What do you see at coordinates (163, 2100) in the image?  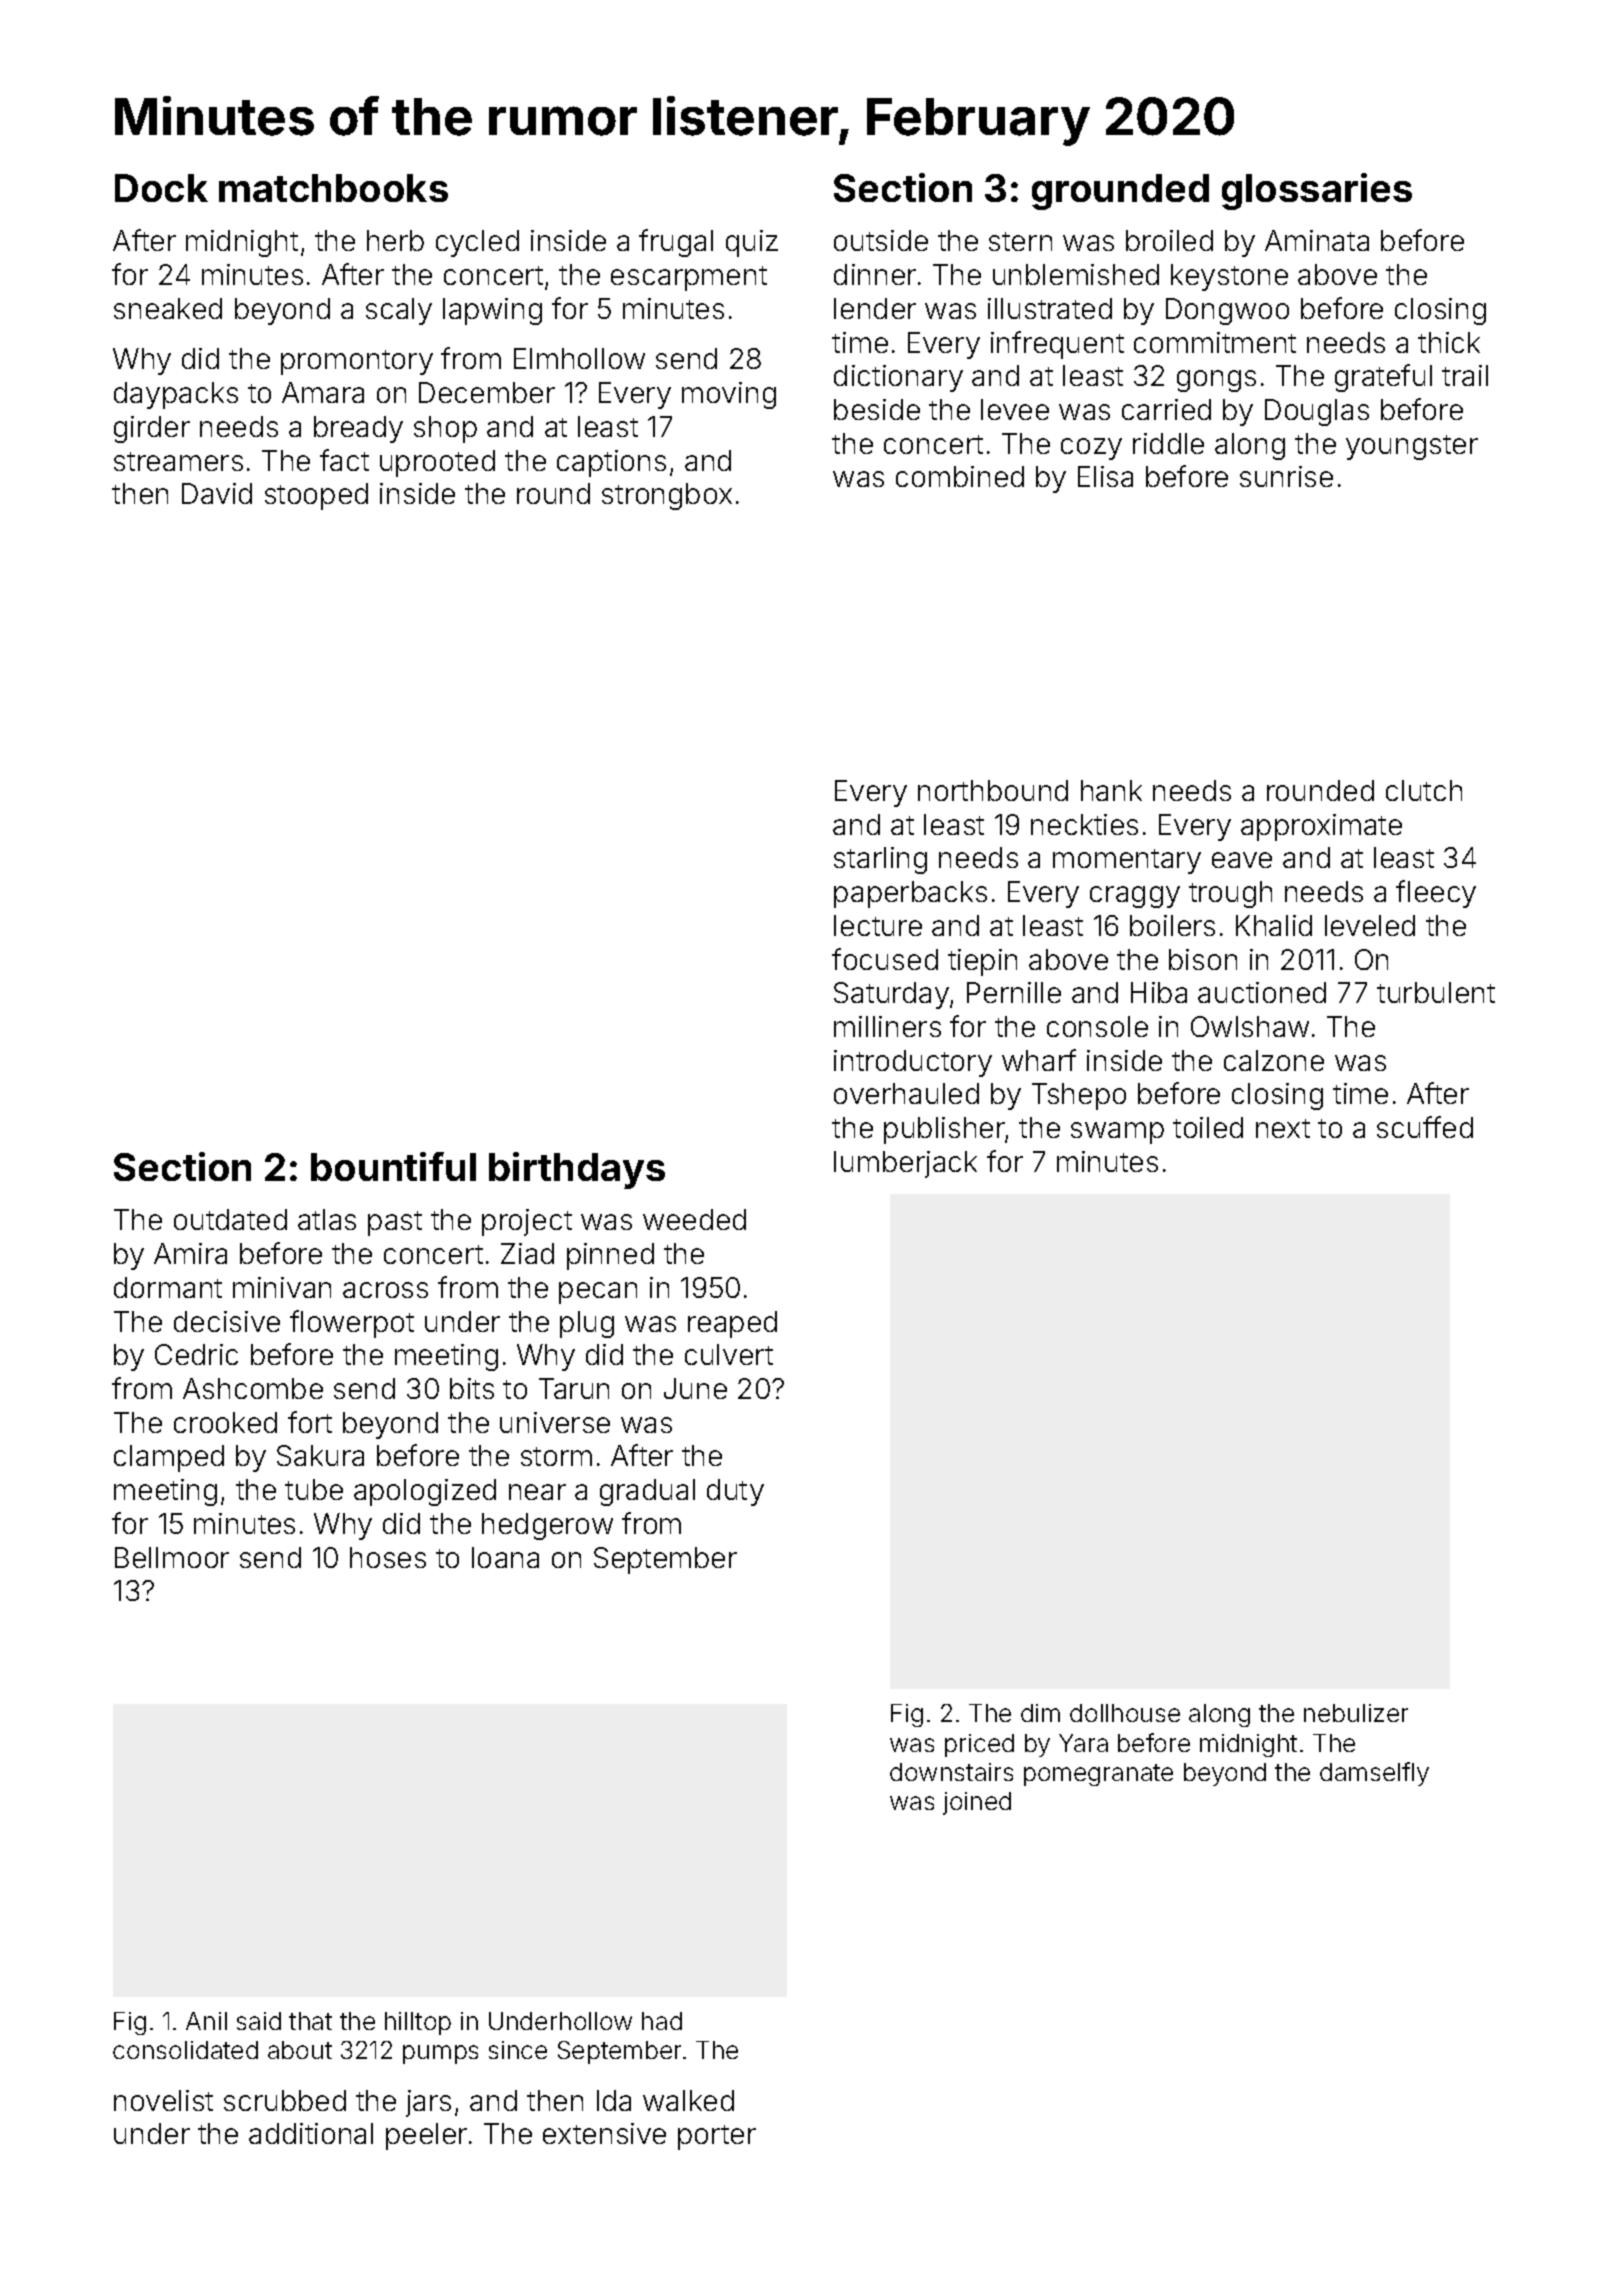 I see `novelist` at bounding box center [163, 2100].
